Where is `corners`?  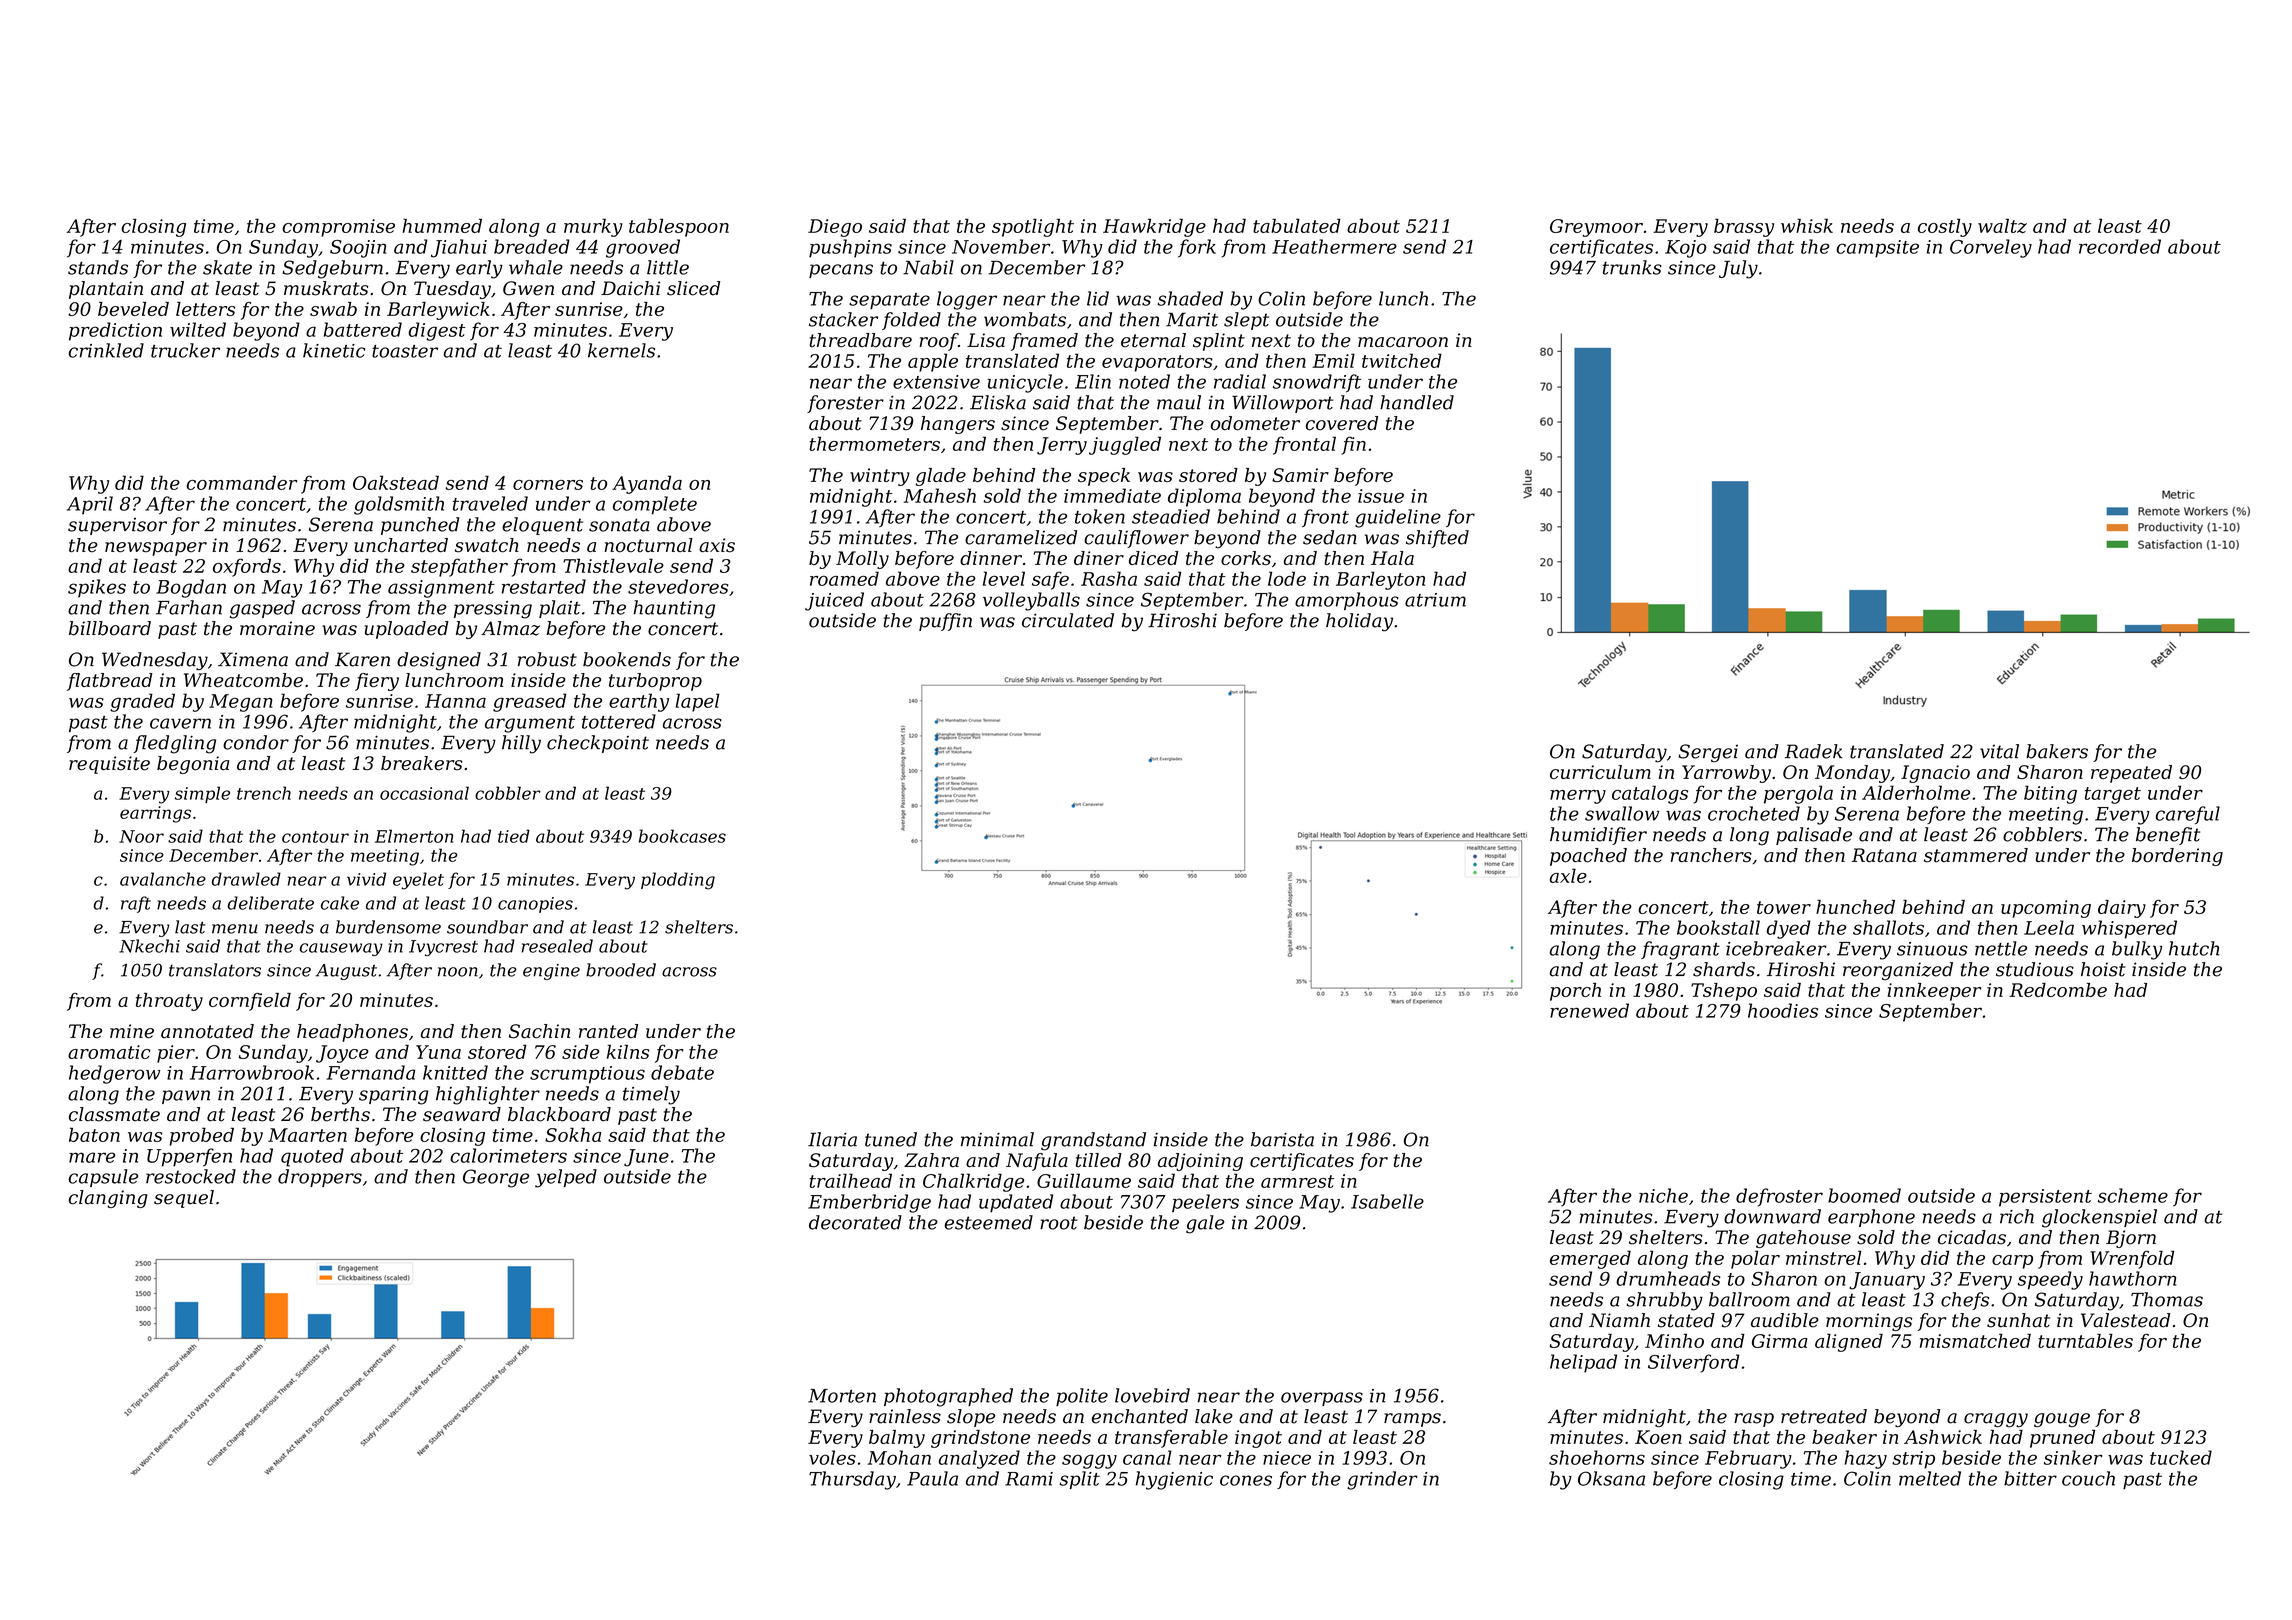 corners is located at coordinates (548, 485).
